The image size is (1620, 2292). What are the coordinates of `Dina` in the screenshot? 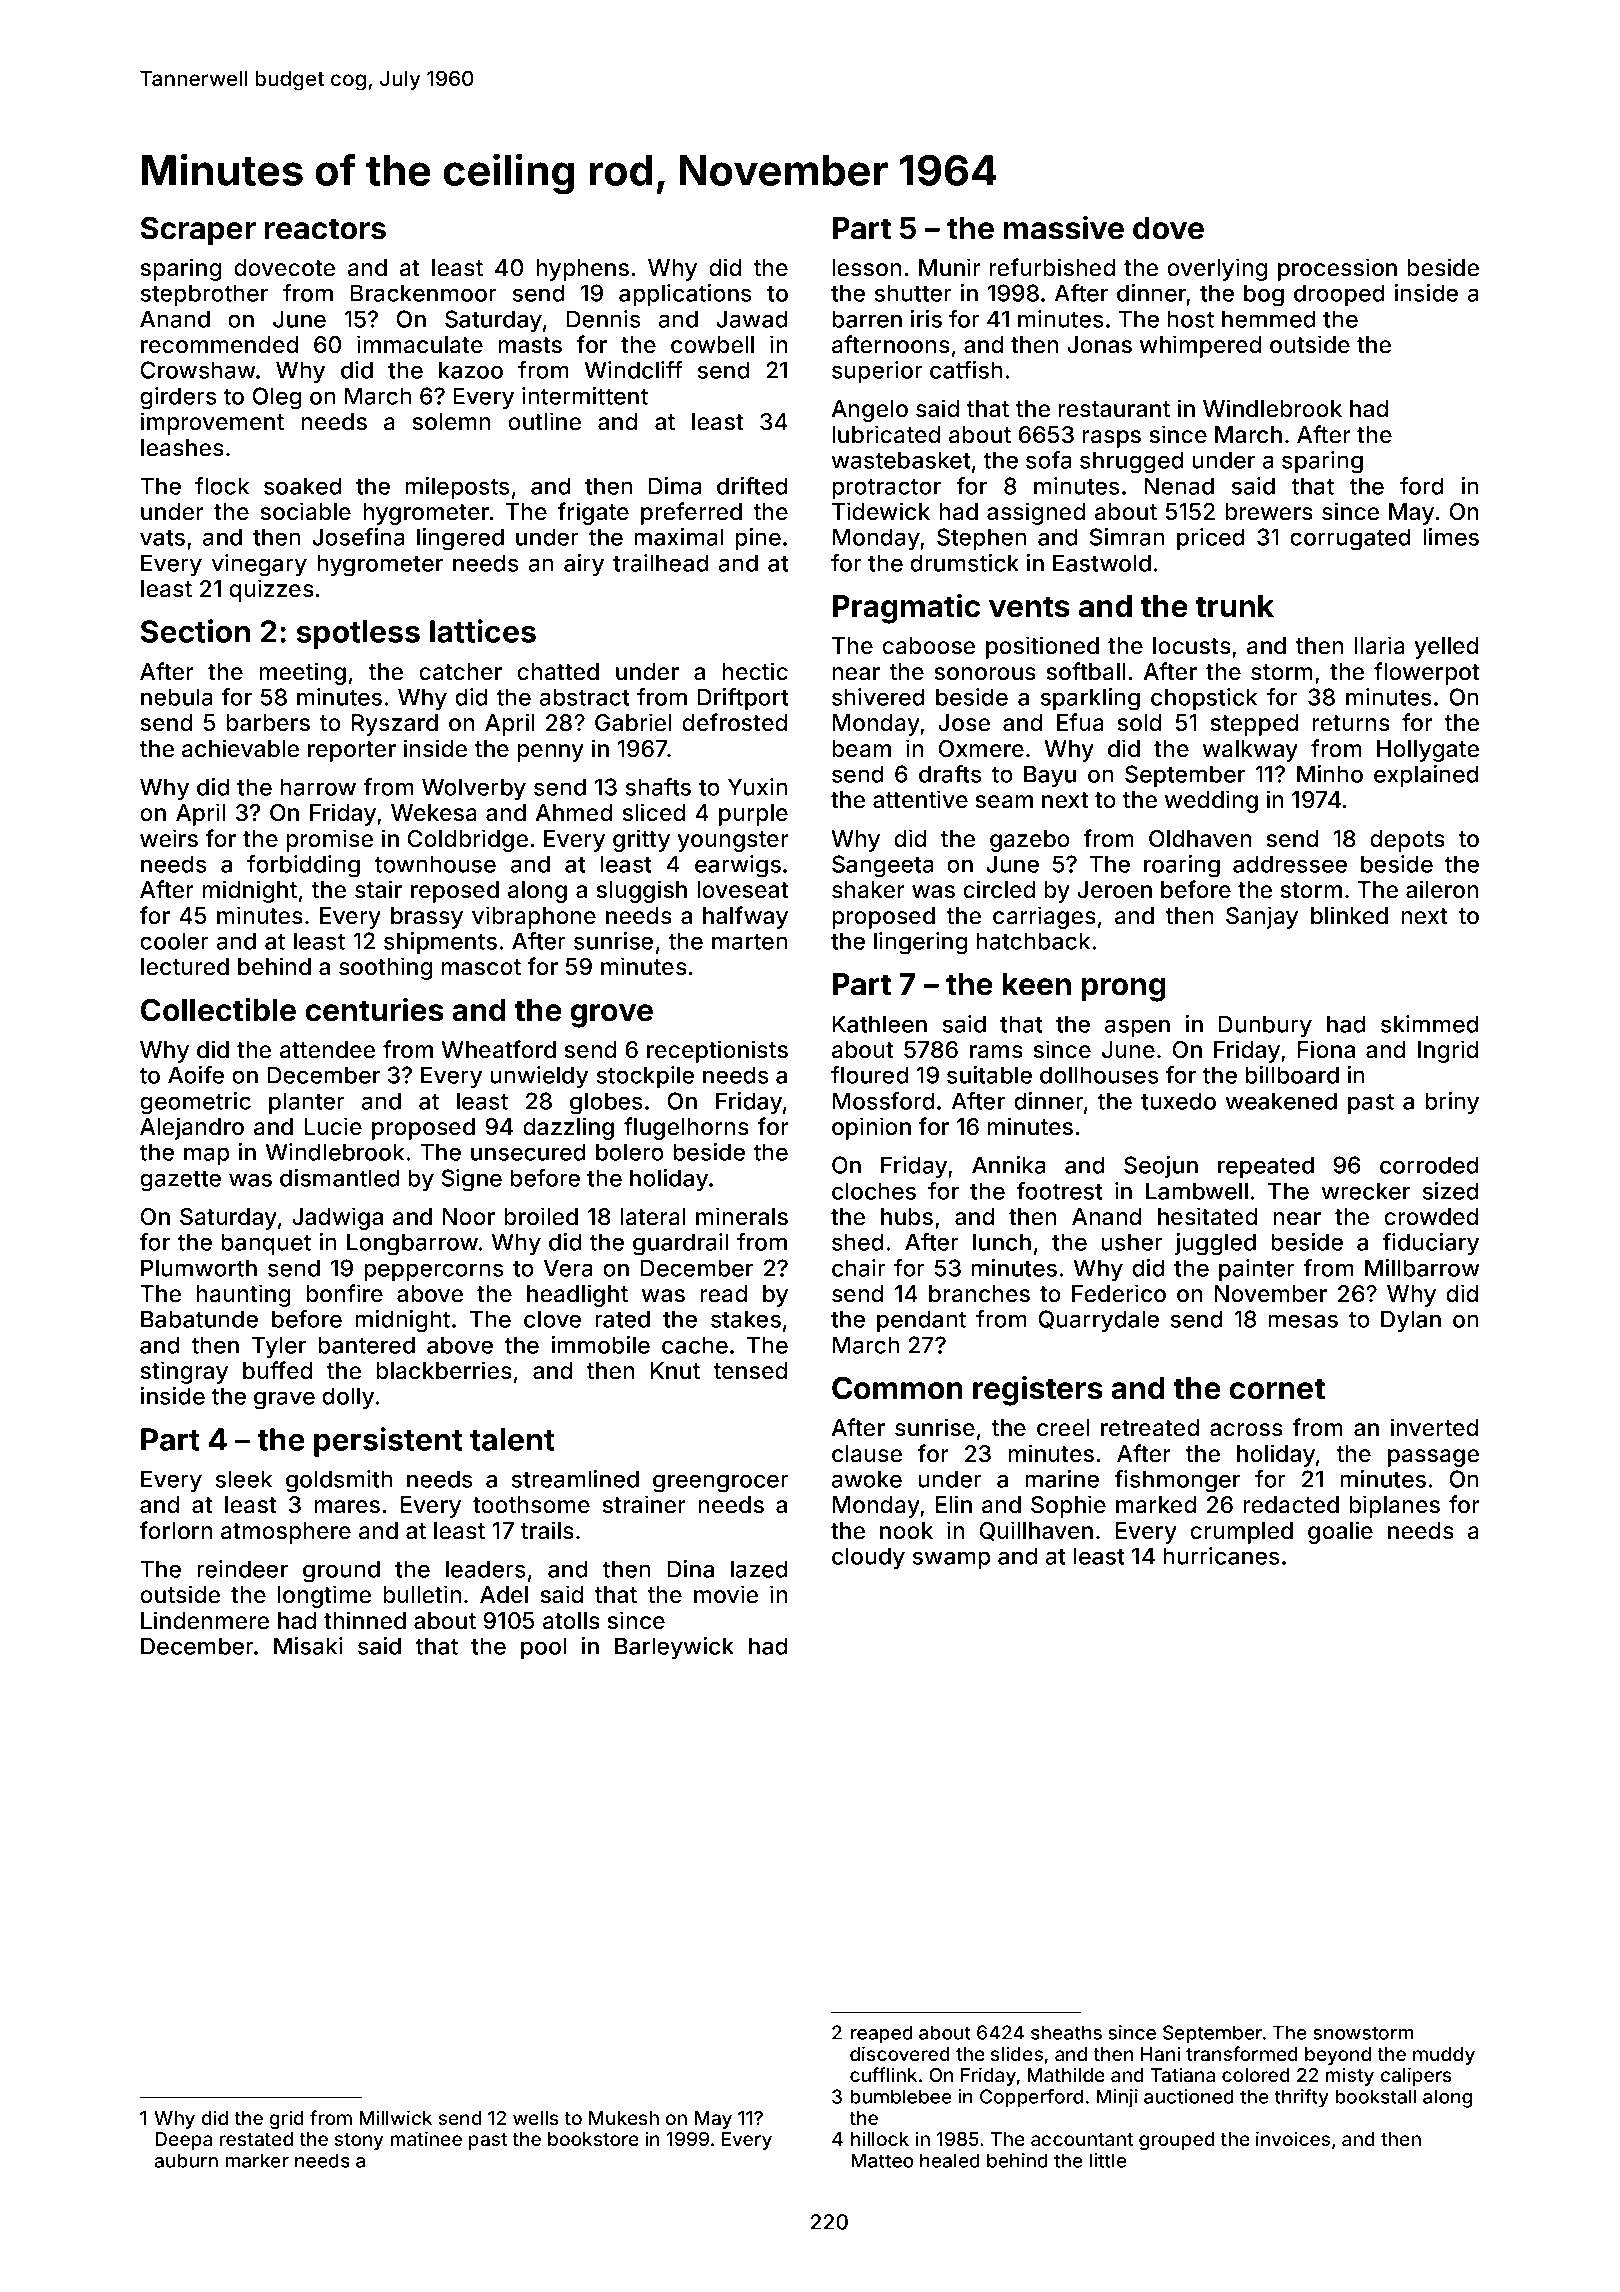 It's located at (691, 1569).
